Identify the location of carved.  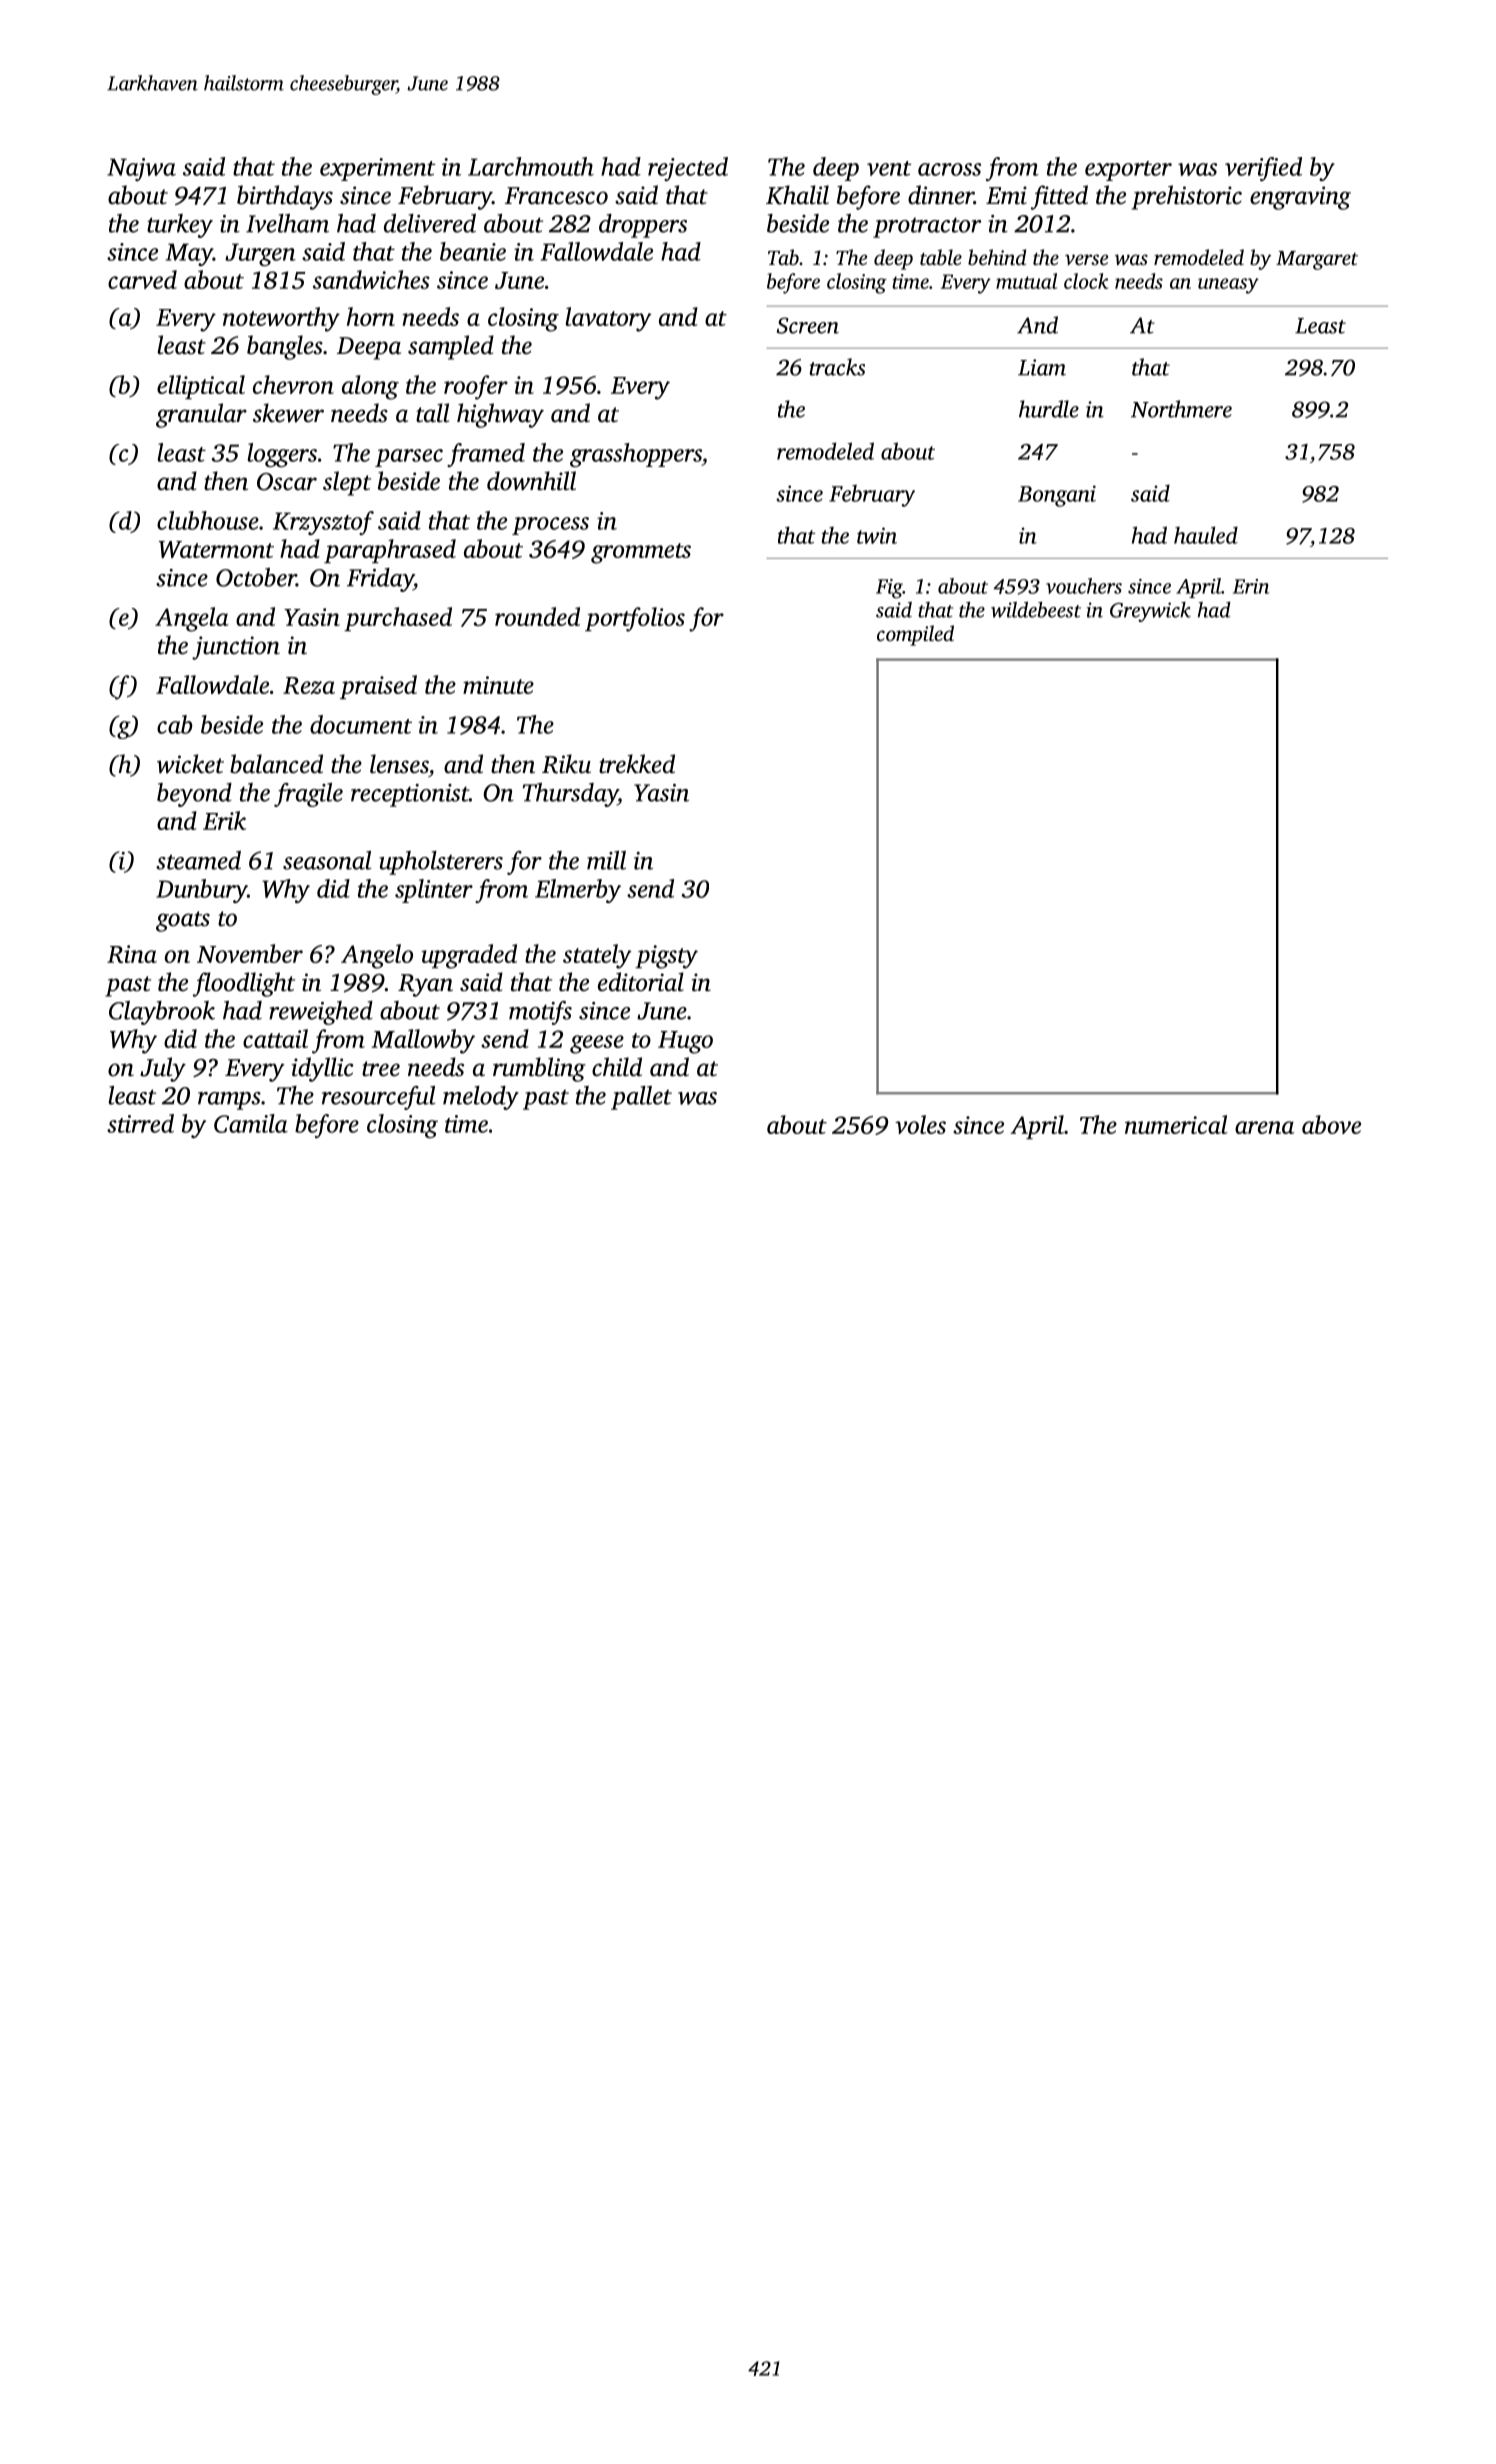
(142, 279).
